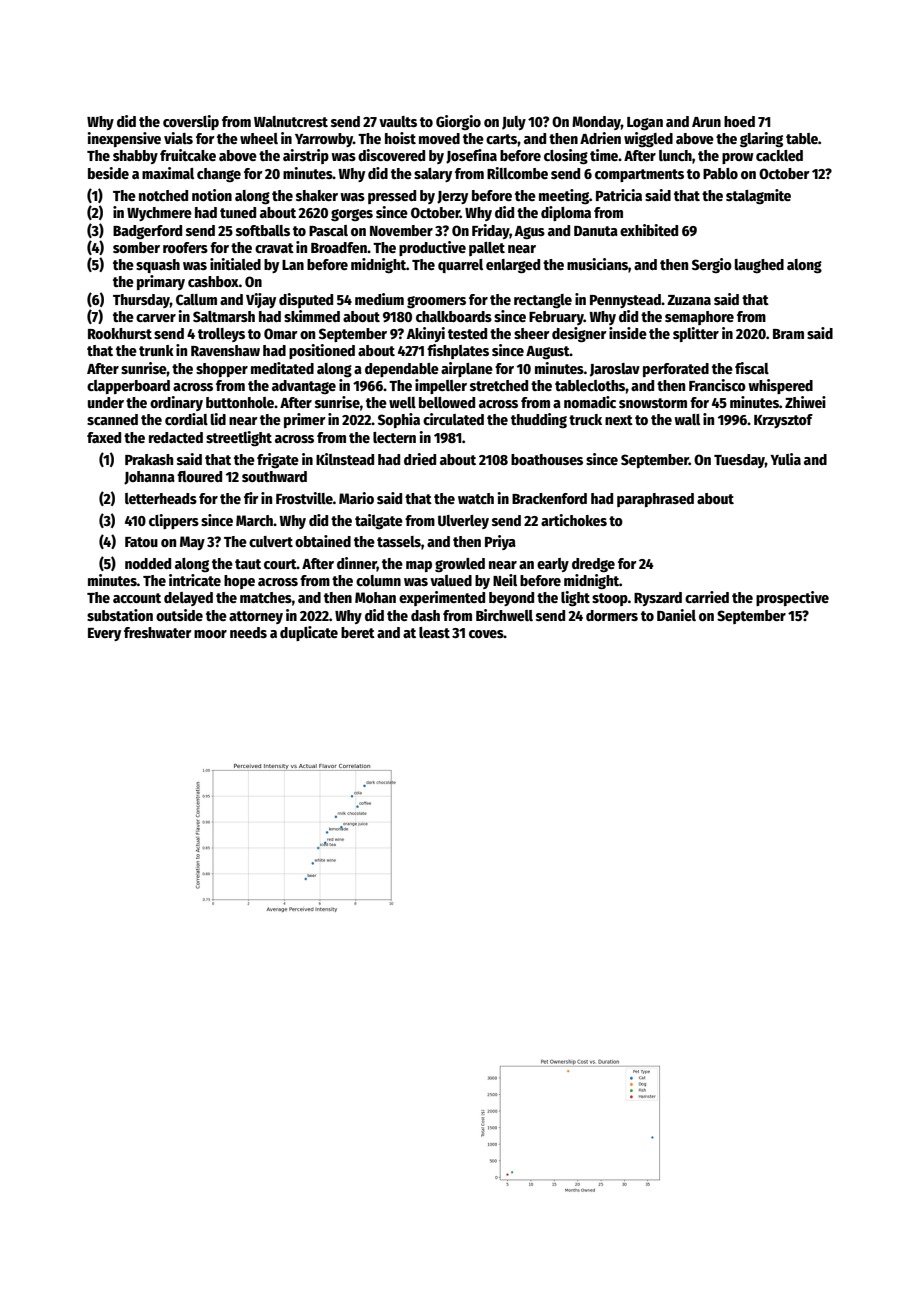 This screenshot has width=924, height=1308. Describe the element at coordinates (780, 386) in the screenshot. I see `whispered` at that location.
